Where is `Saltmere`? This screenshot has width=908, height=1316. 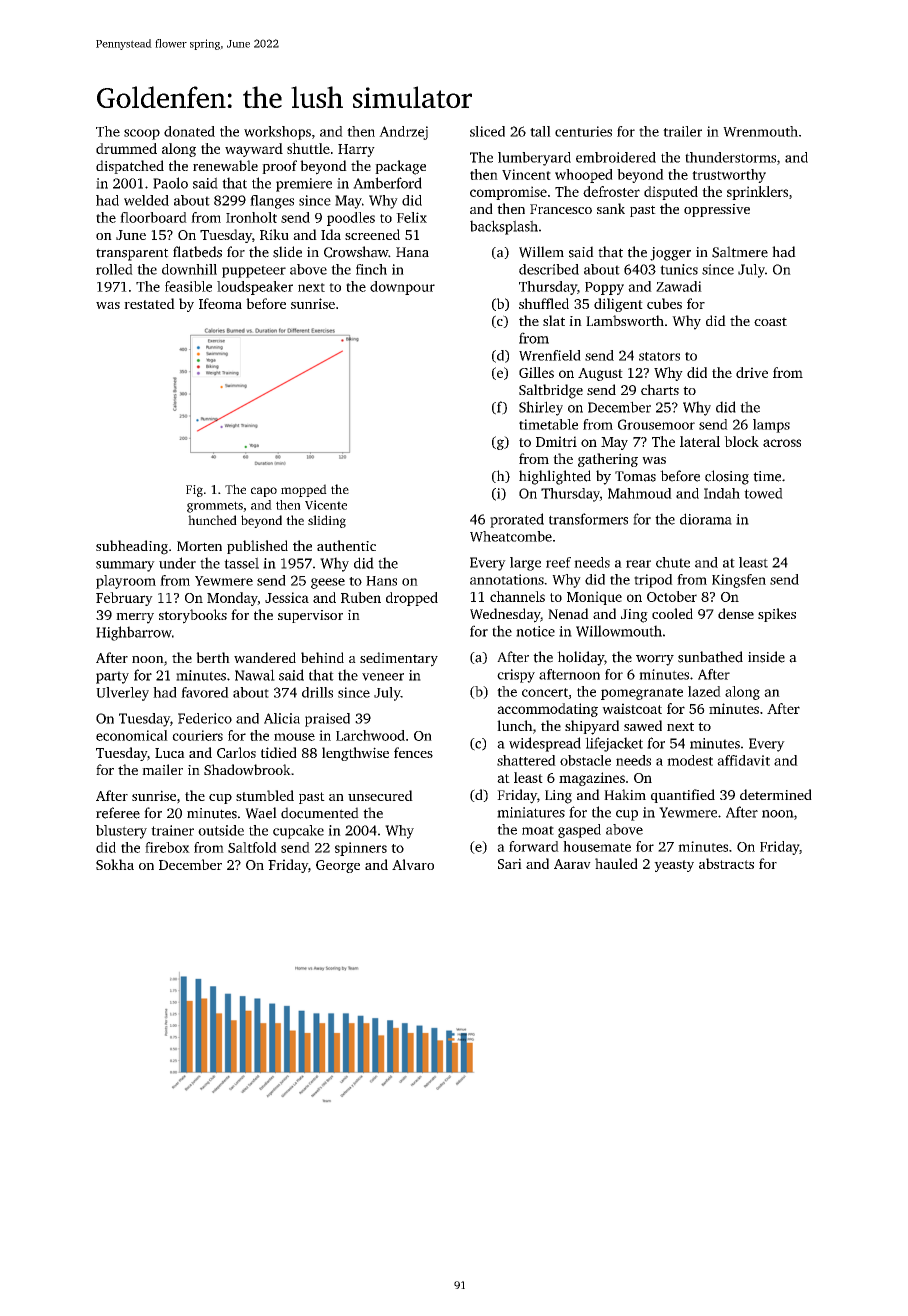 Saltmere is located at coordinates (740, 252).
